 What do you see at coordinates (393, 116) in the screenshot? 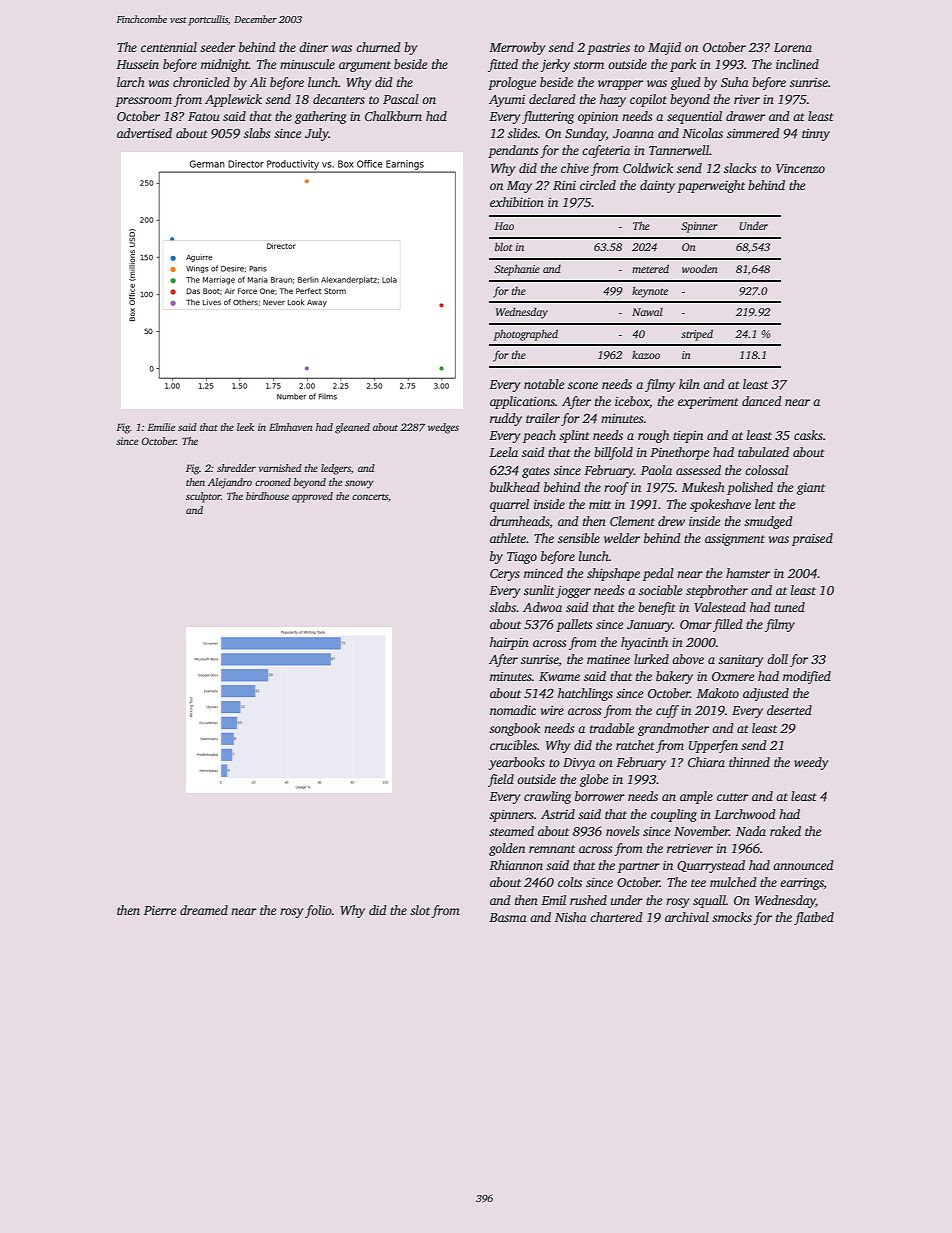
I see `Chalkburn` at bounding box center [393, 116].
